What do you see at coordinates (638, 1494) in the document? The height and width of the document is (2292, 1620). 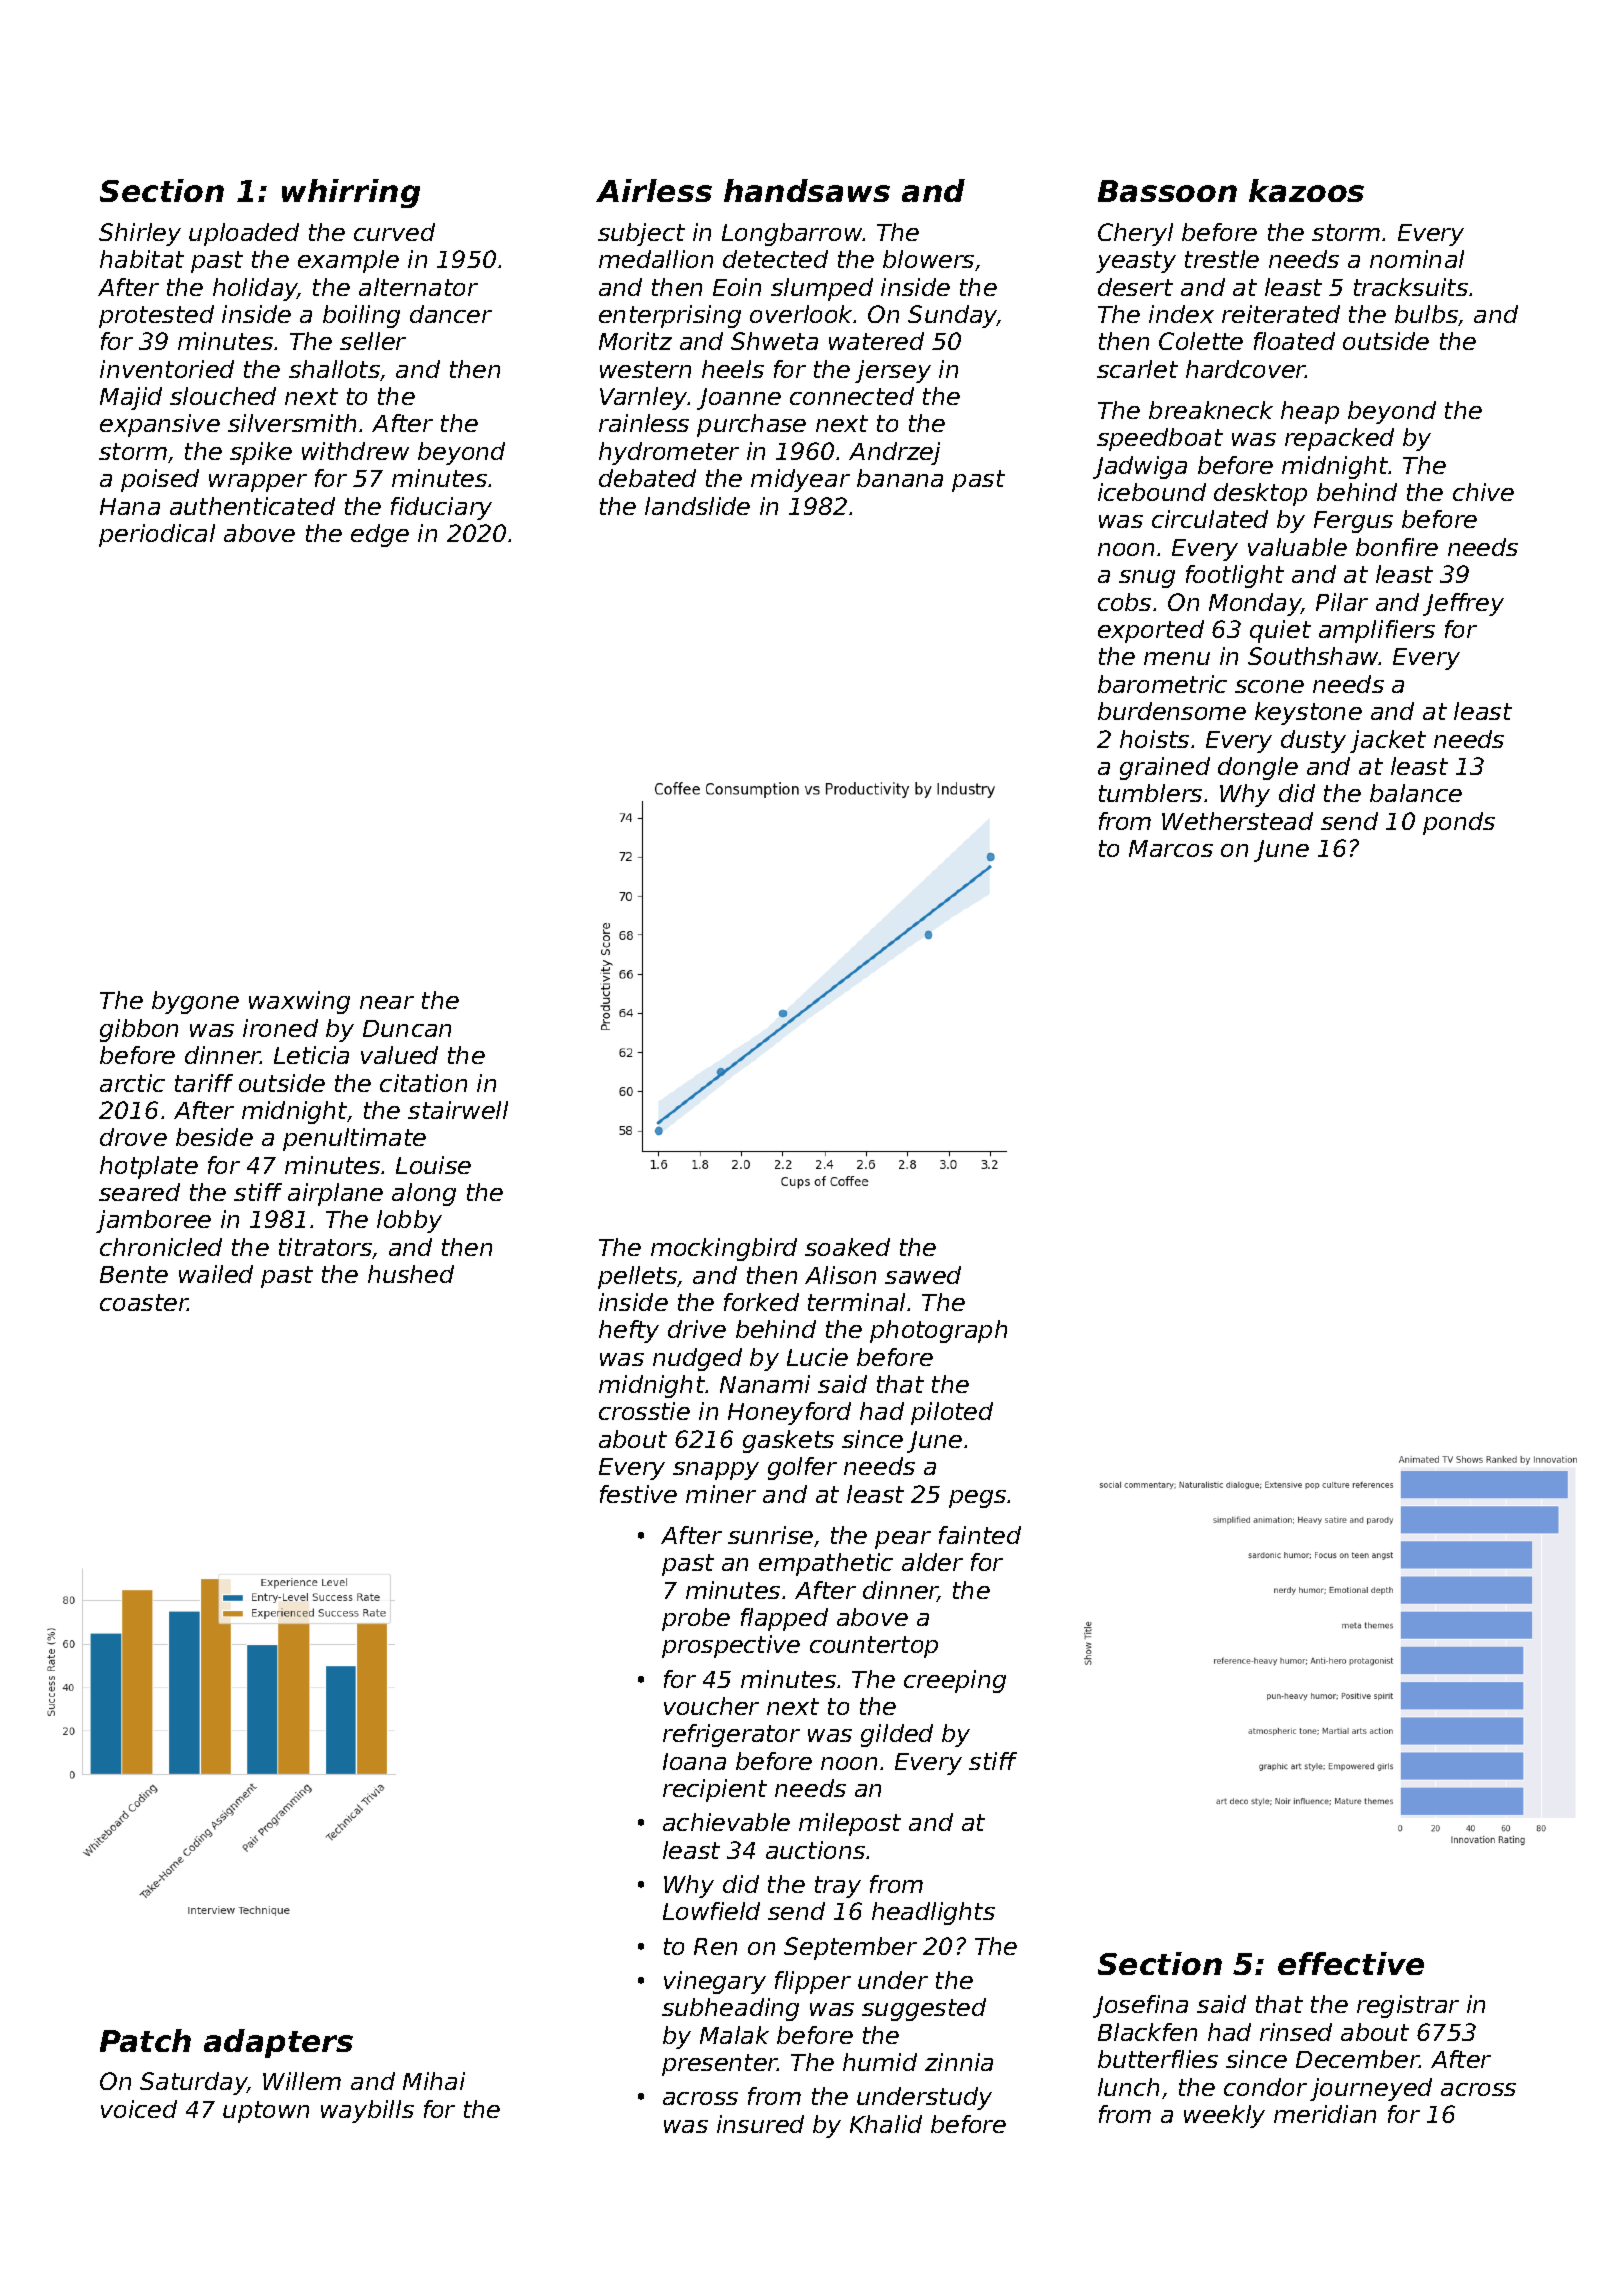 I see `festive` at bounding box center [638, 1494].
